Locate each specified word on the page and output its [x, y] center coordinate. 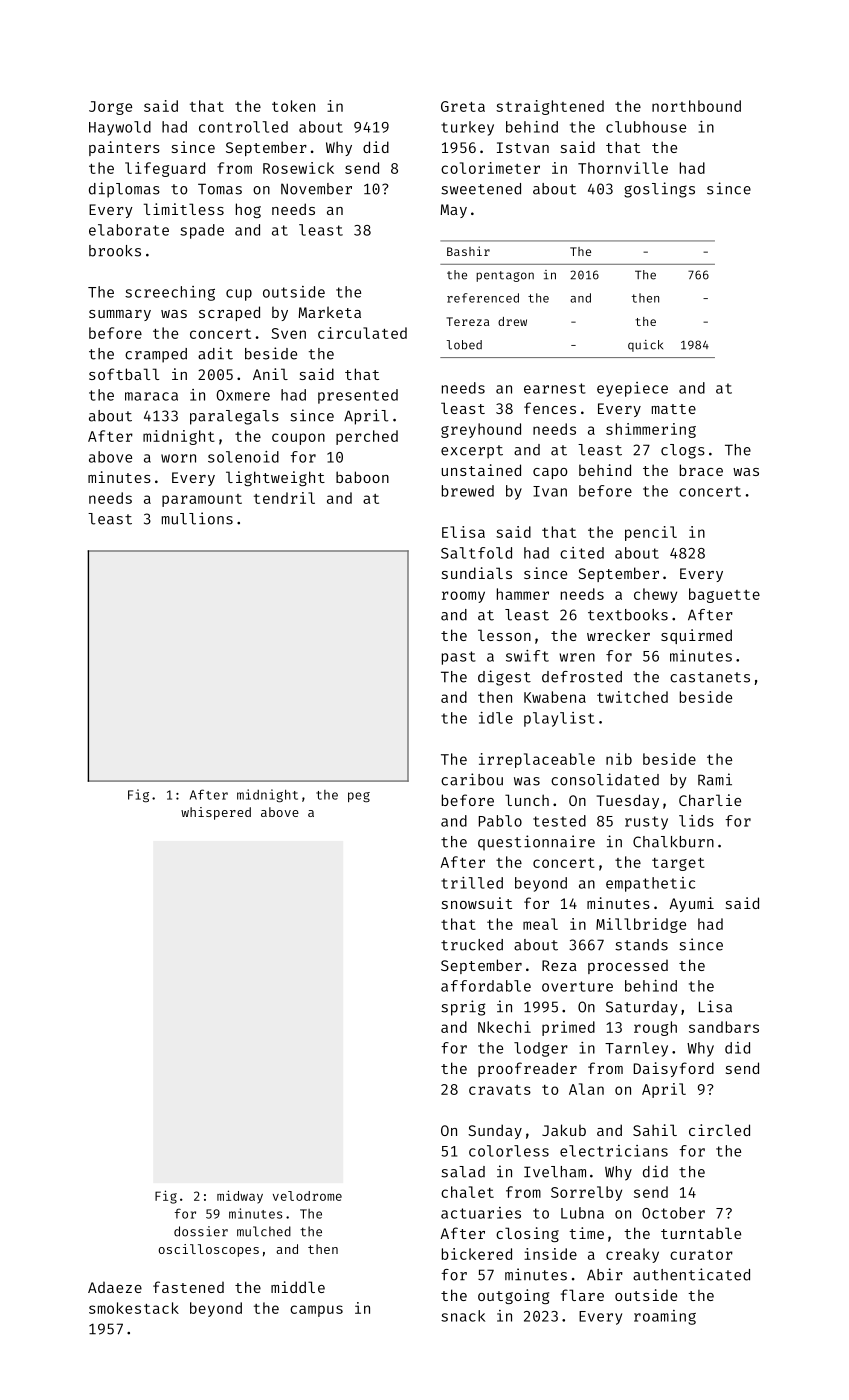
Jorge [110, 108]
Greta [463, 106]
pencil [651, 533]
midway [240, 1197]
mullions [197, 518]
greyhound [481, 430]
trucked [472, 945]
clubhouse [646, 127]
